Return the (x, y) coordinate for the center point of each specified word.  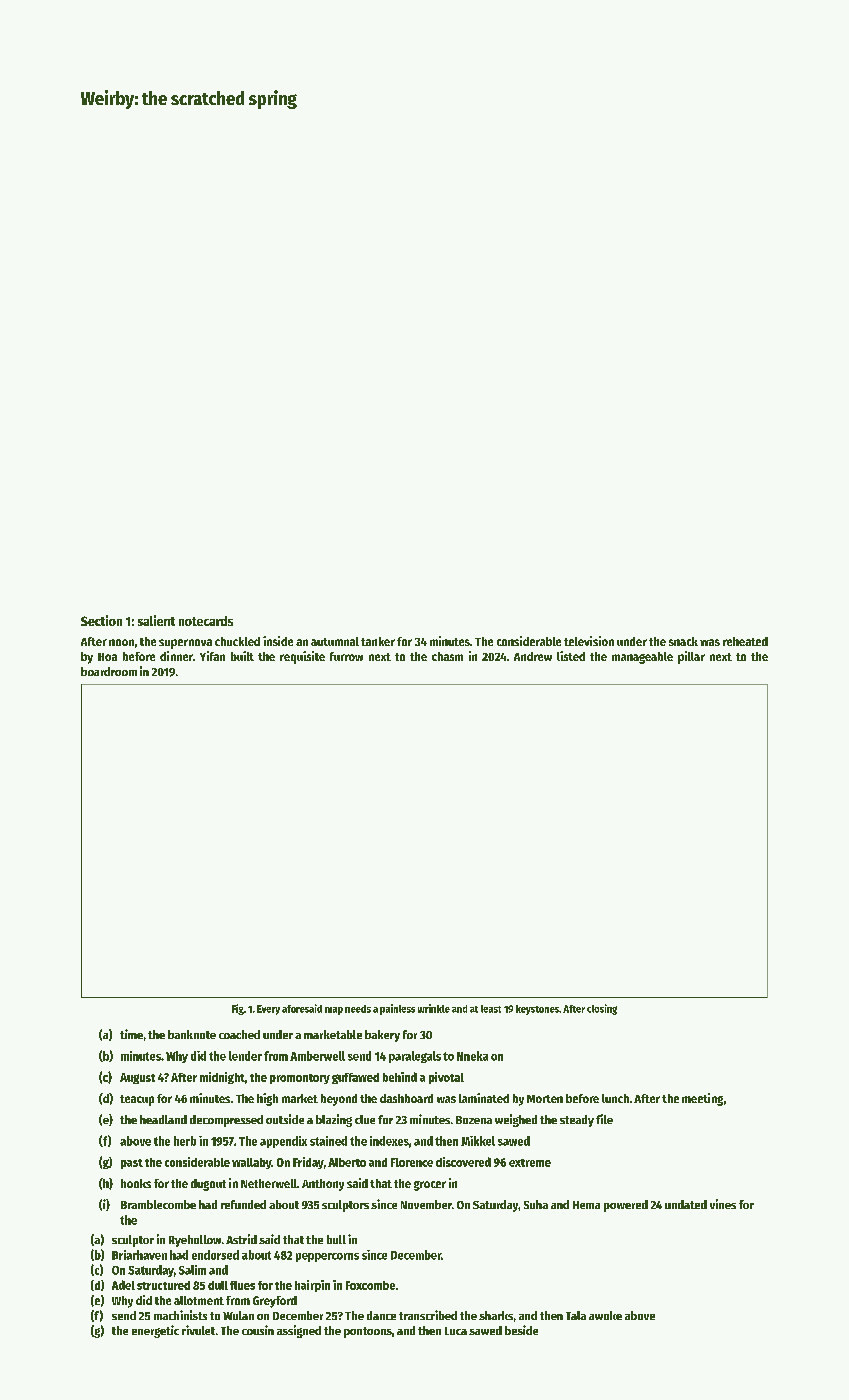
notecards (206, 621)
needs (358, 1009)
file (604, 1119)
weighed (516, 1120)
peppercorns (327, 1257)
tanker (378, 641)
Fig (238, 1009)
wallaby (252, 1163)
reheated (745, 641)
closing (602, 1009)
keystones (537, 1010)
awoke (605, 1315)
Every (268, 1010)
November (426, 1204)
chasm (447, 656)
